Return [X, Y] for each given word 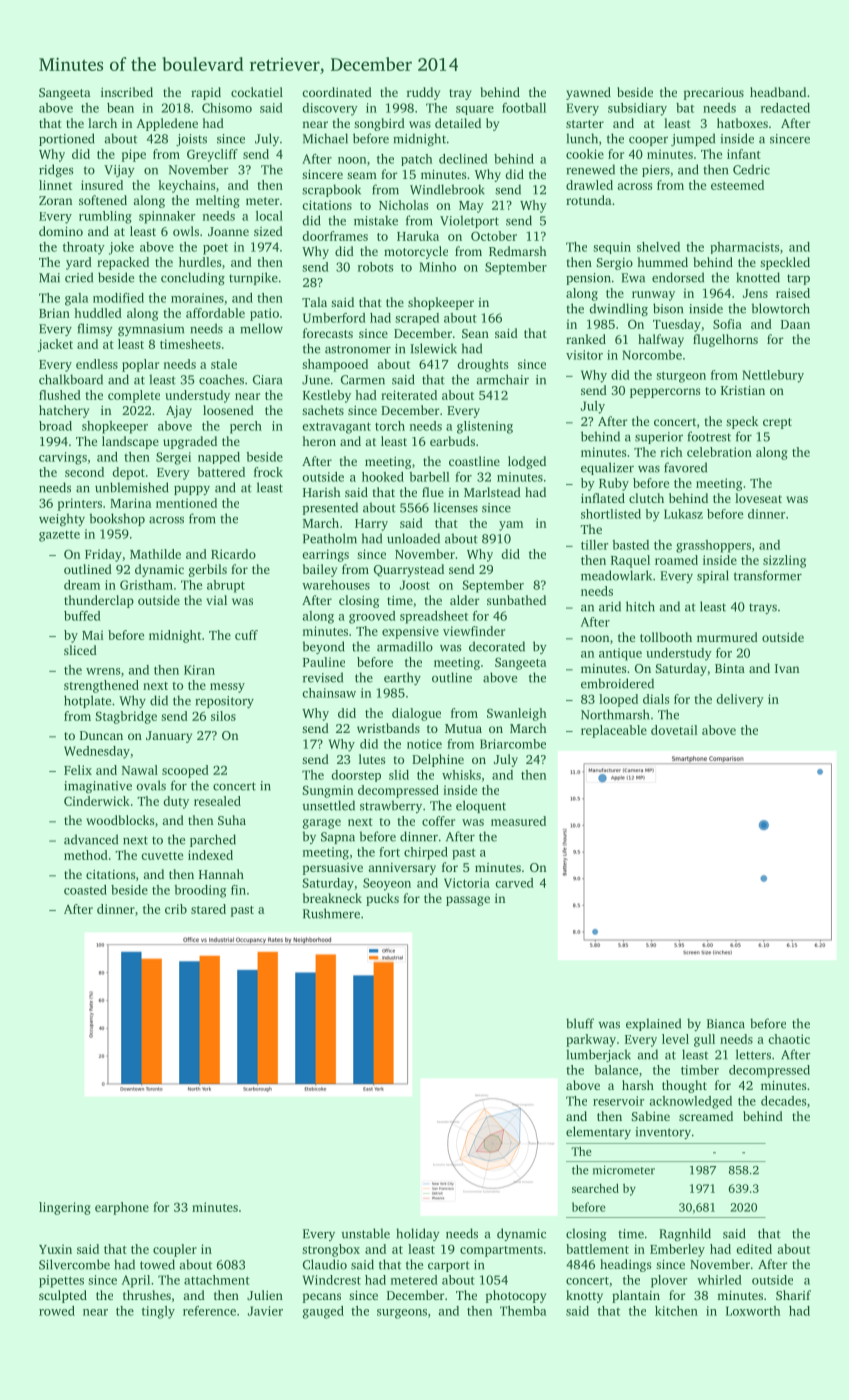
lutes [372, 759]
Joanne [228, 231]
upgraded [190, 442]
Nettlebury [773, 376]
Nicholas [403, 205]
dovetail [674, 730]
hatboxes [742, 123]
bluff [580, 1023]
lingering [65, 1208]
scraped [417, 319]
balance [616, 1070]
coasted [85, 890]
